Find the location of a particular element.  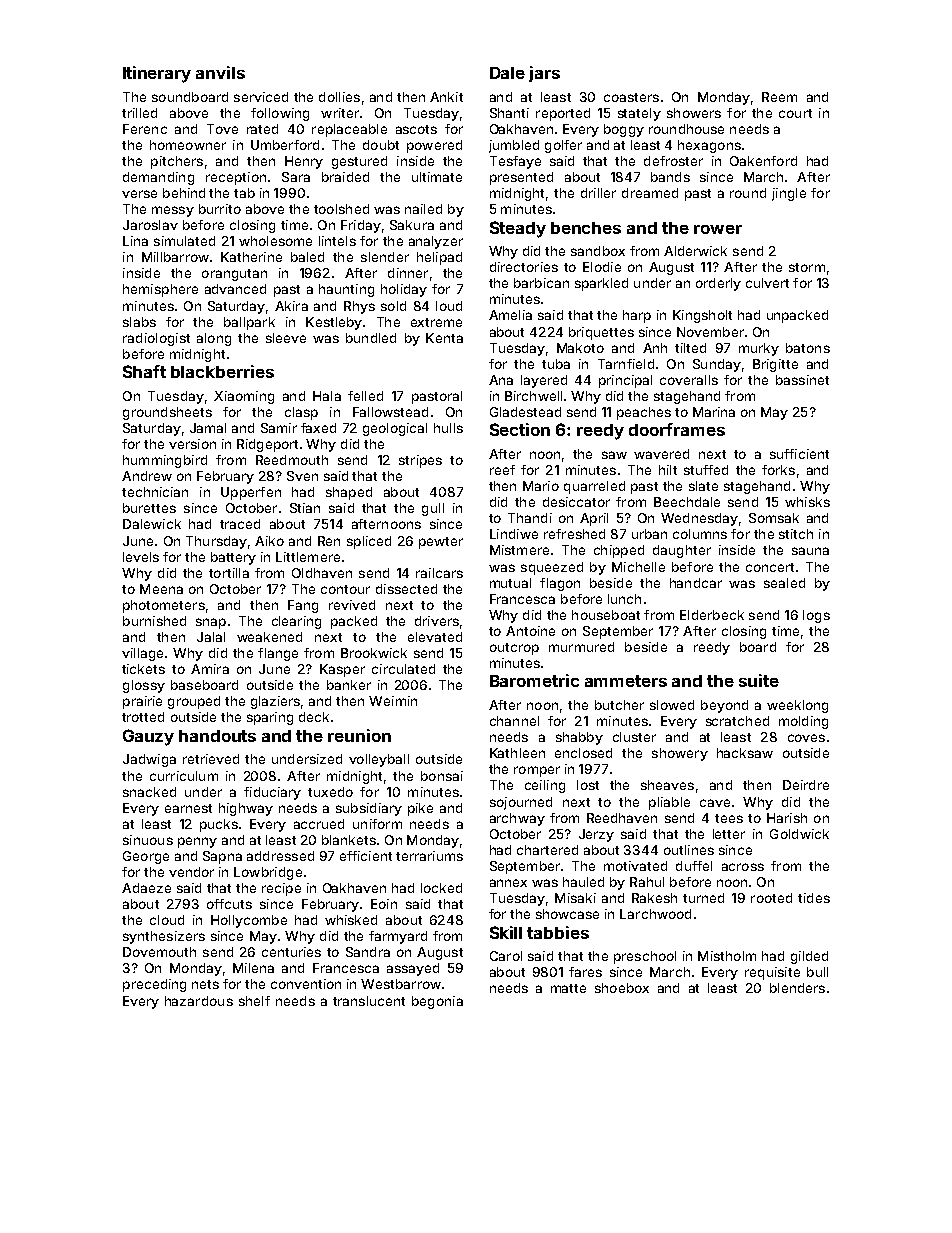

Barometric is located at coordinates (534, 680).
